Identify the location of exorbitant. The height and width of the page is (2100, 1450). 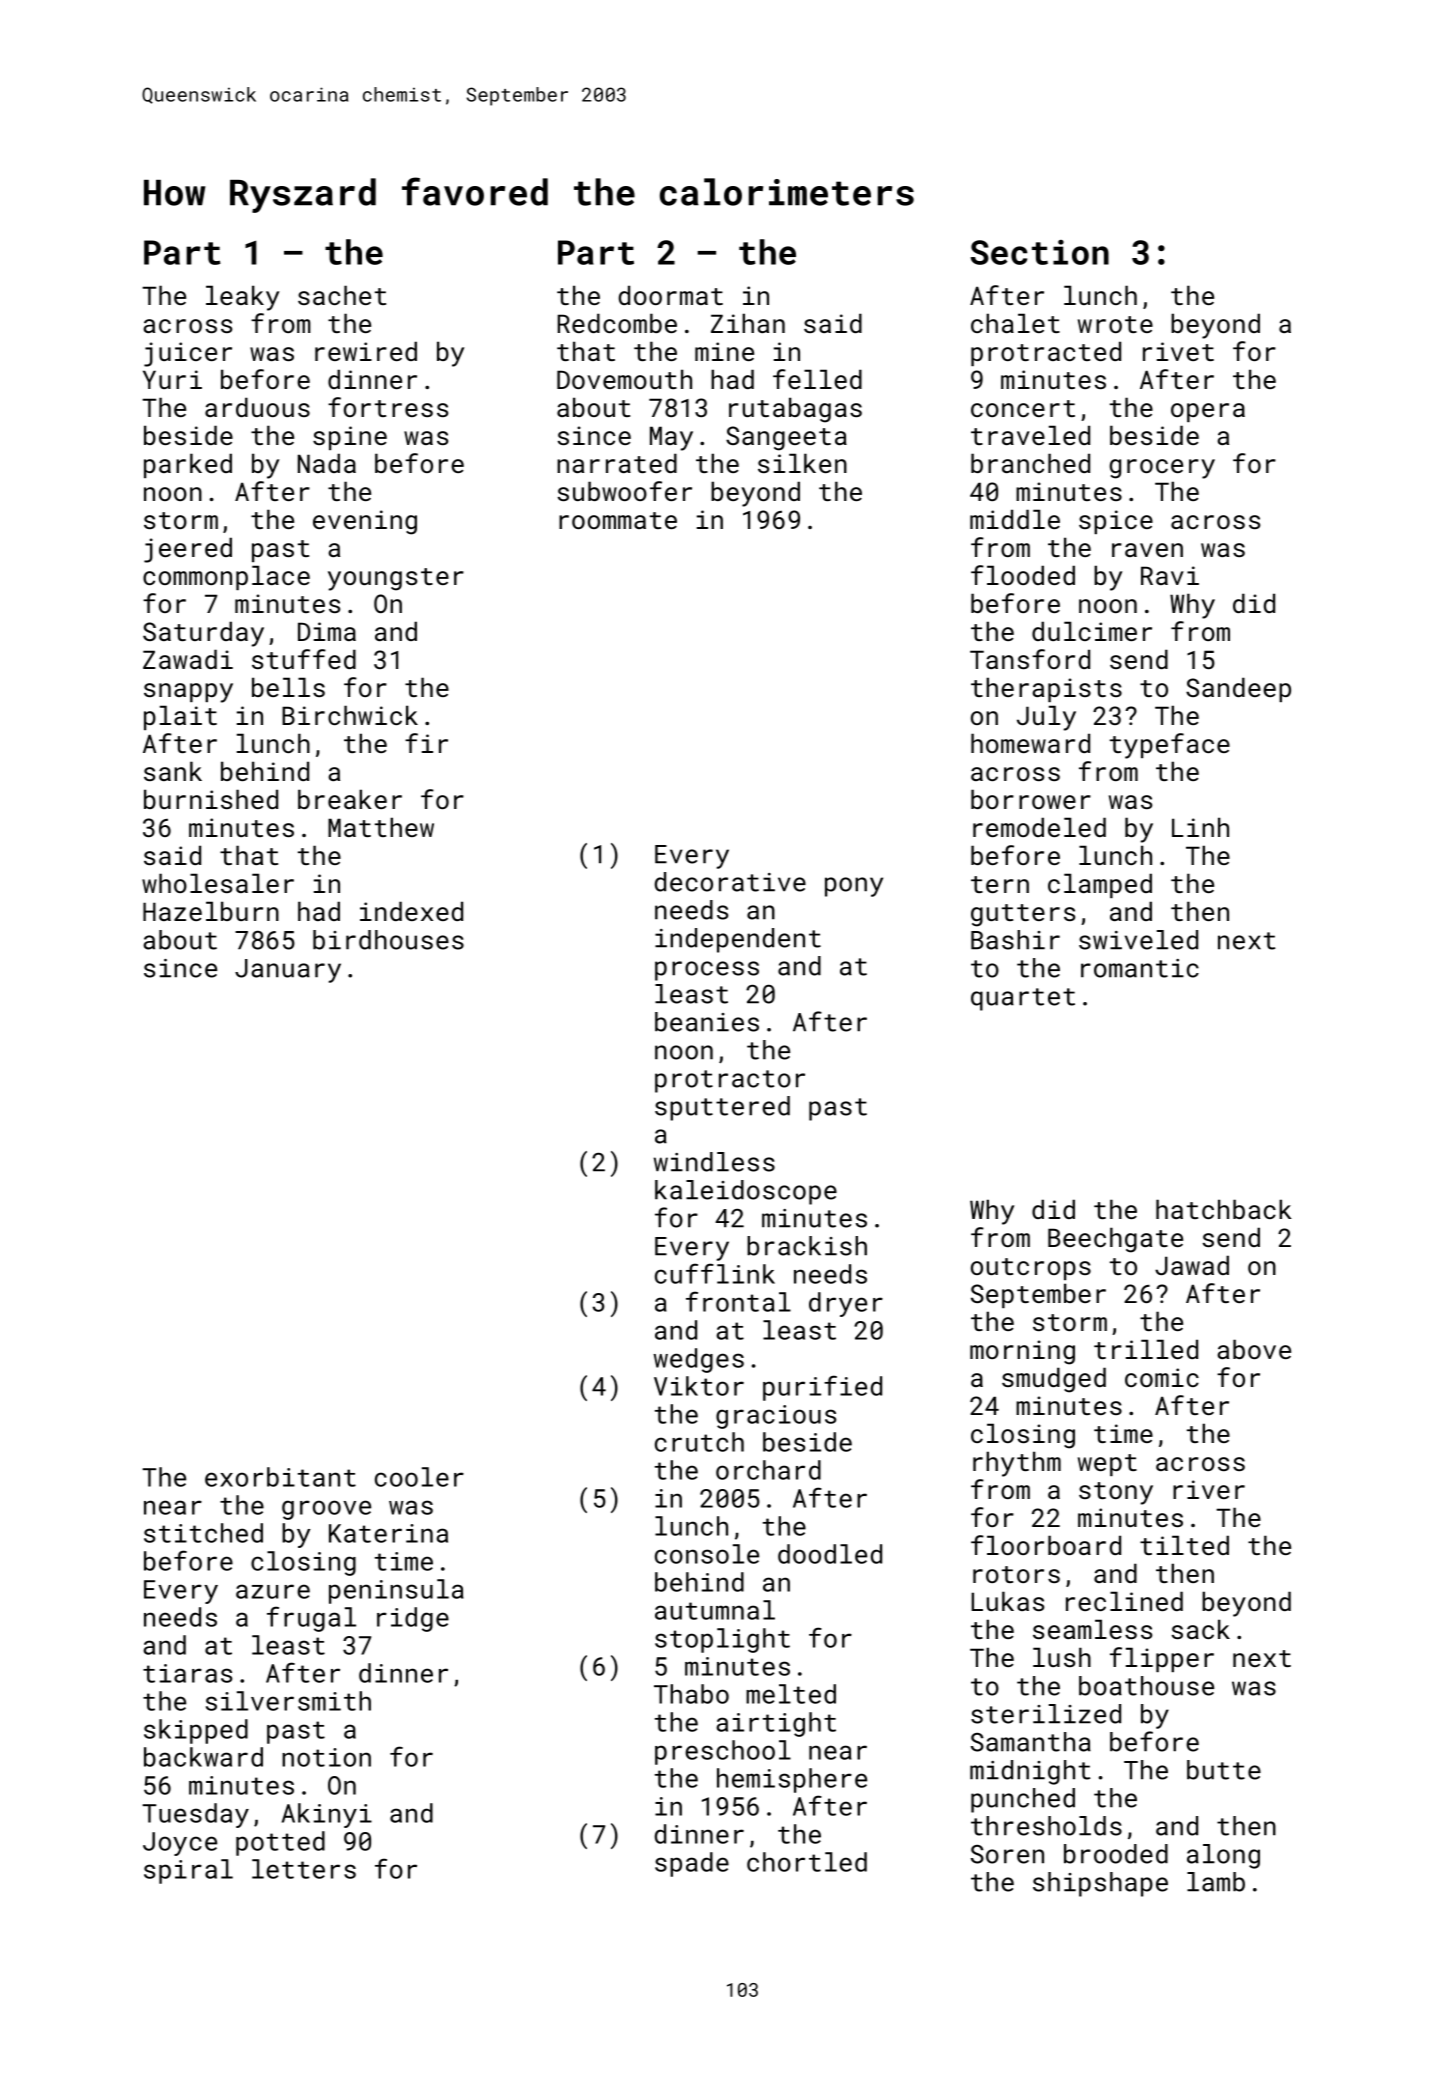
(280, 1477).
